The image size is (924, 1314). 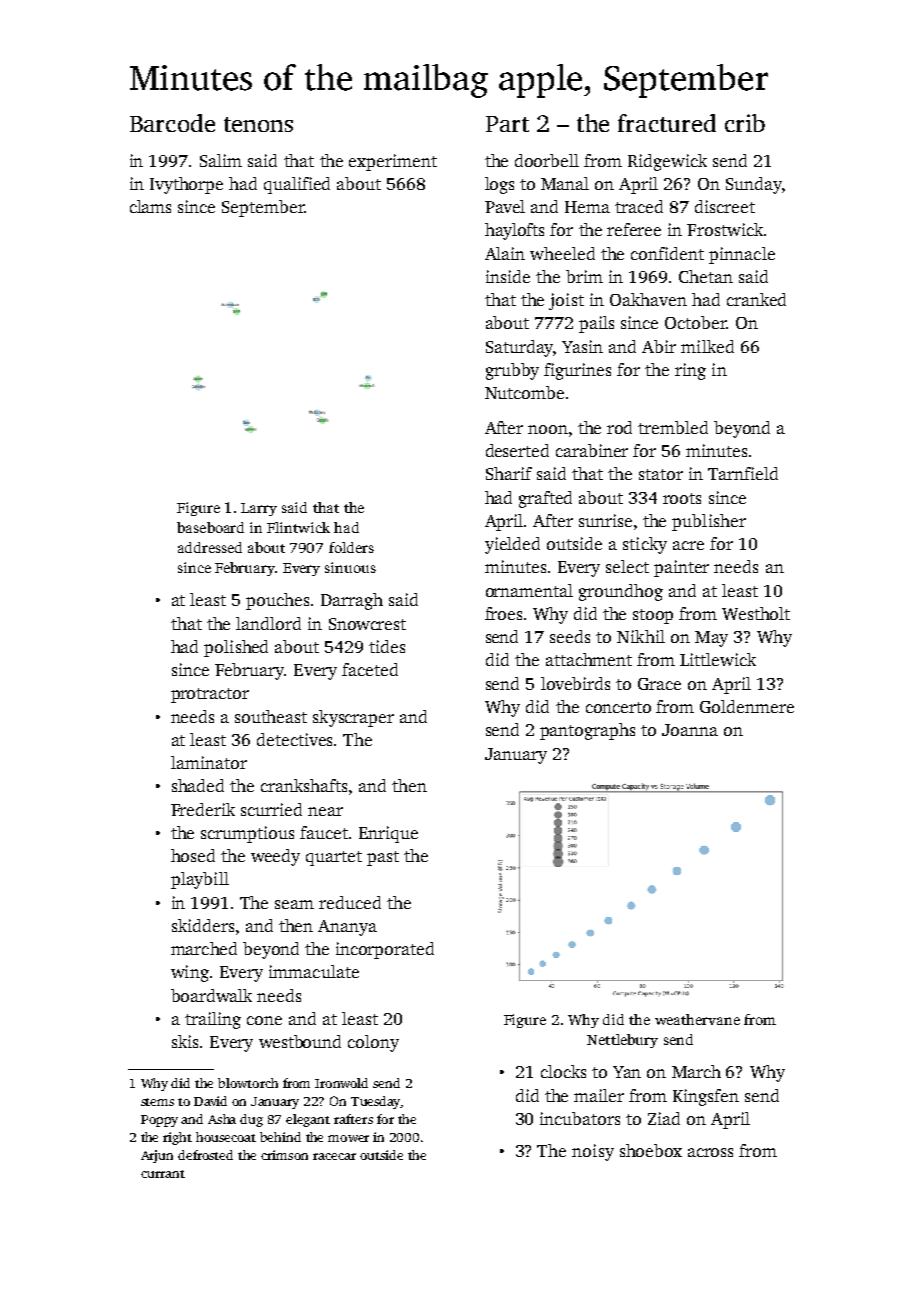 I want to click on Ivythorpe, so click(x=186, y=185).
